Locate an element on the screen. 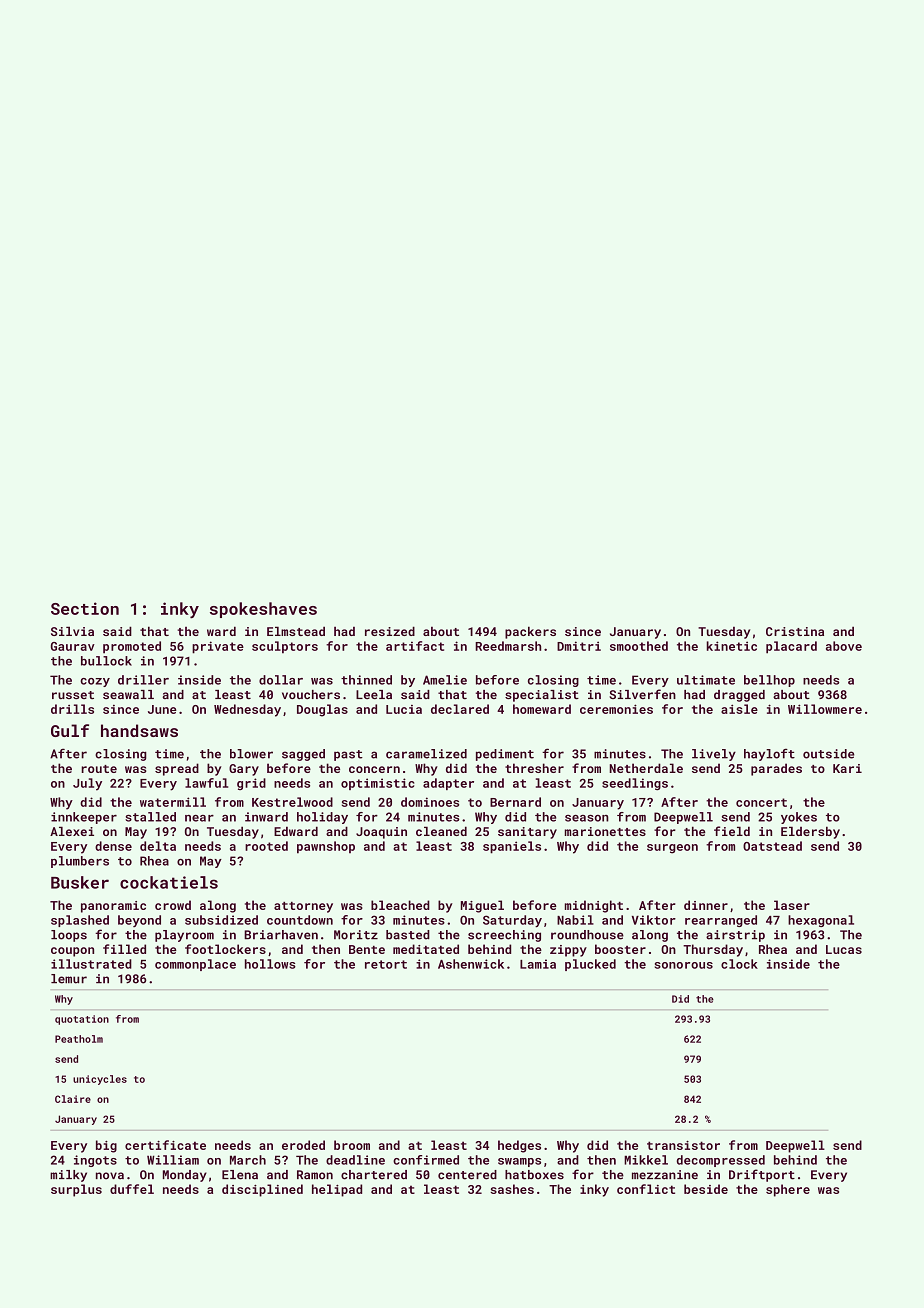  delta is located at coordinates (158, 846).
